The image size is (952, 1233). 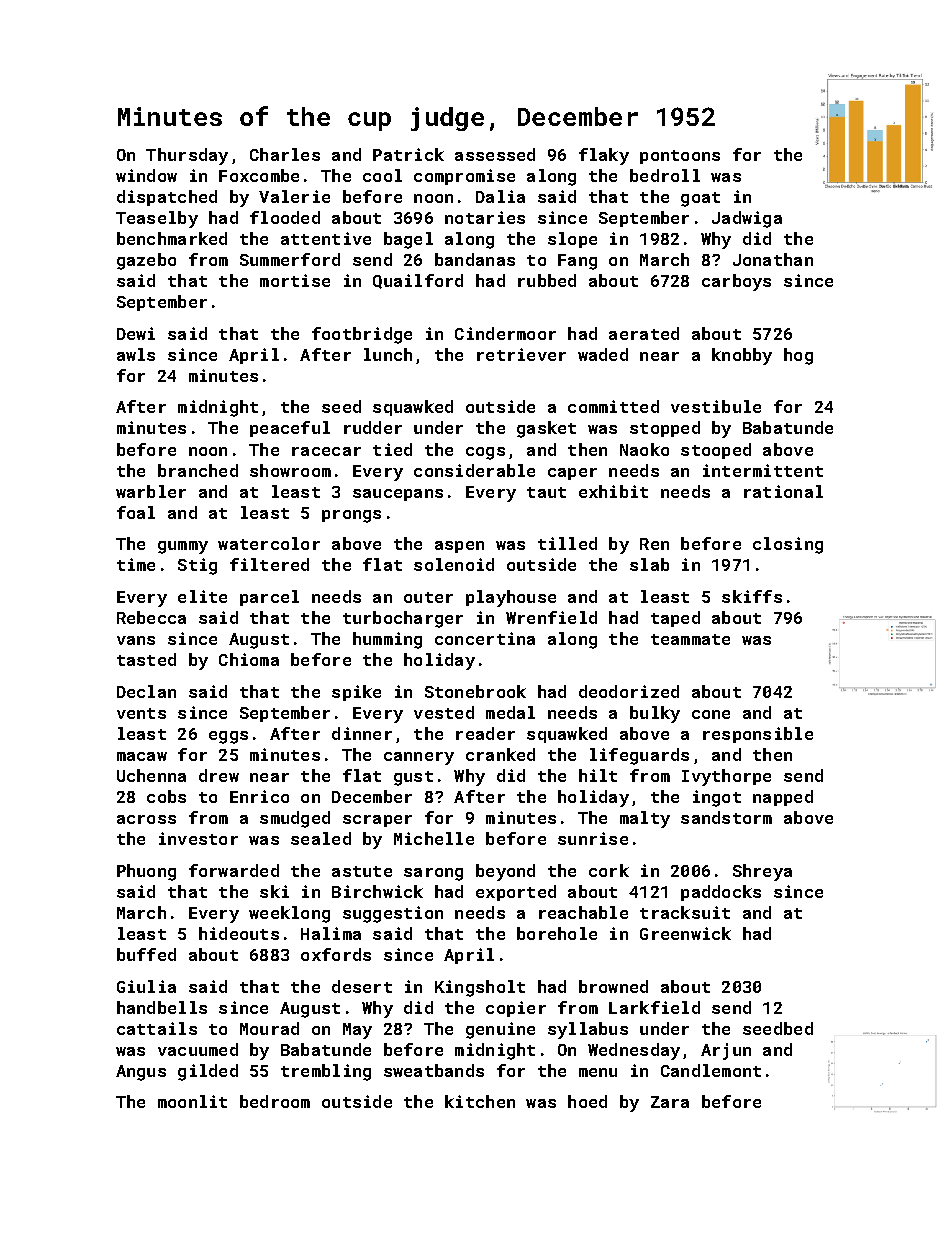 What do you see at coordinates (480, 1101) in the screenshot?
I see `kitchen` at bounding box center [480, 1101].
